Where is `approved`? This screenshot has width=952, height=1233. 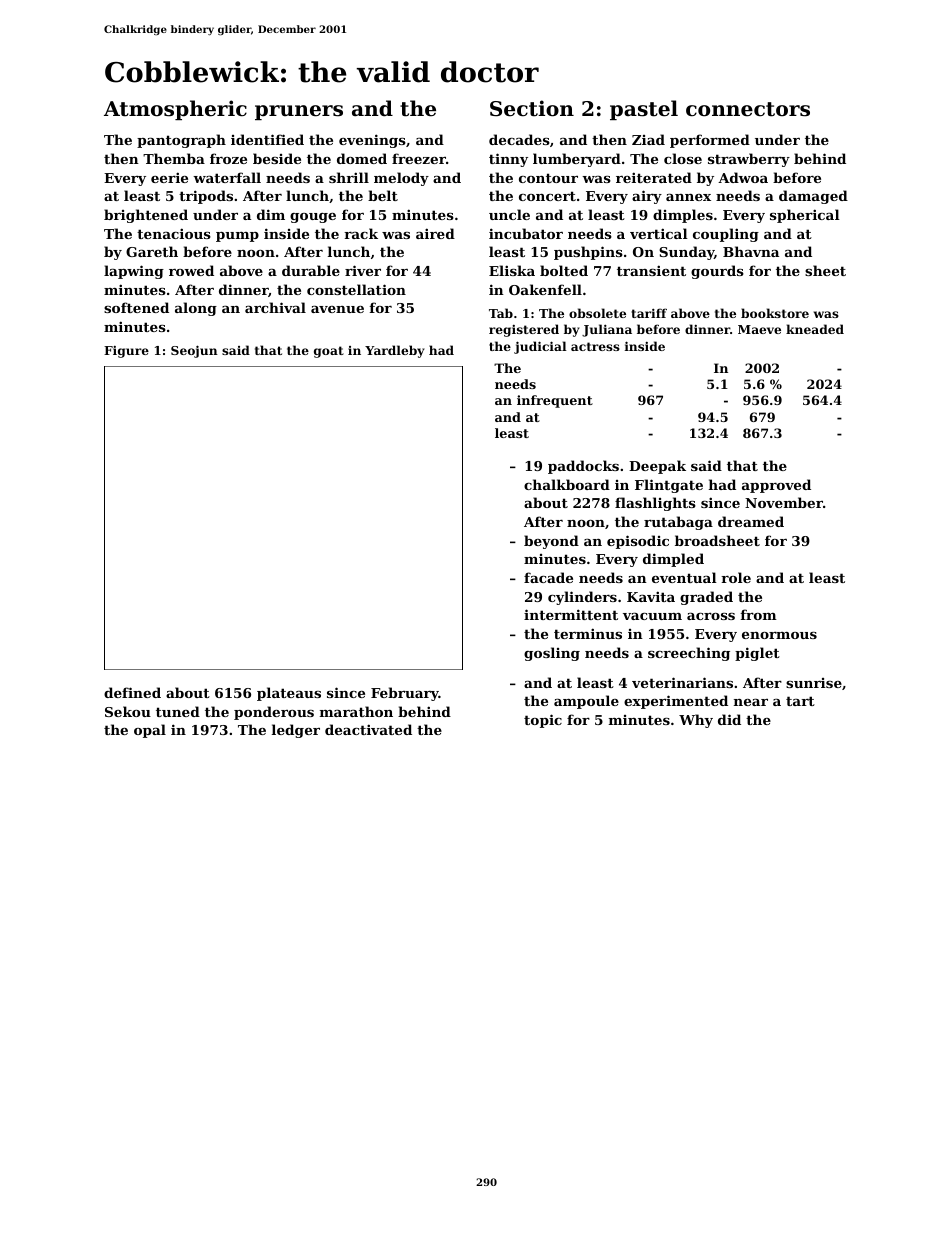 approved is located at coordinates (776, 486).
